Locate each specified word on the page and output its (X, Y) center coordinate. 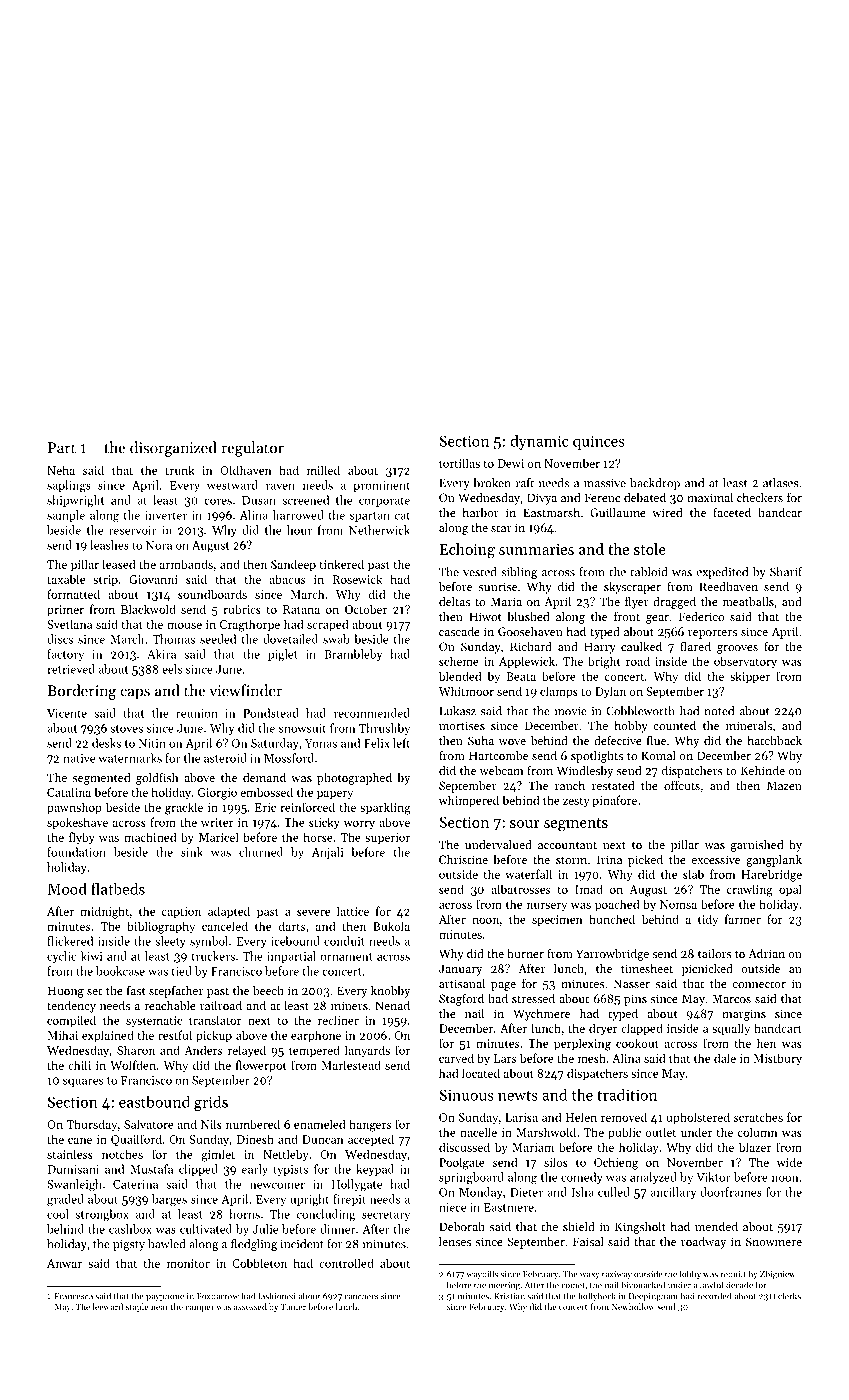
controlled (346, 1263)
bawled (166, 1244)
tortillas (459, 463)
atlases (781, 483)
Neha (61, 470)
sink (192, 852)
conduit (344, 941)
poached (617, 905)
